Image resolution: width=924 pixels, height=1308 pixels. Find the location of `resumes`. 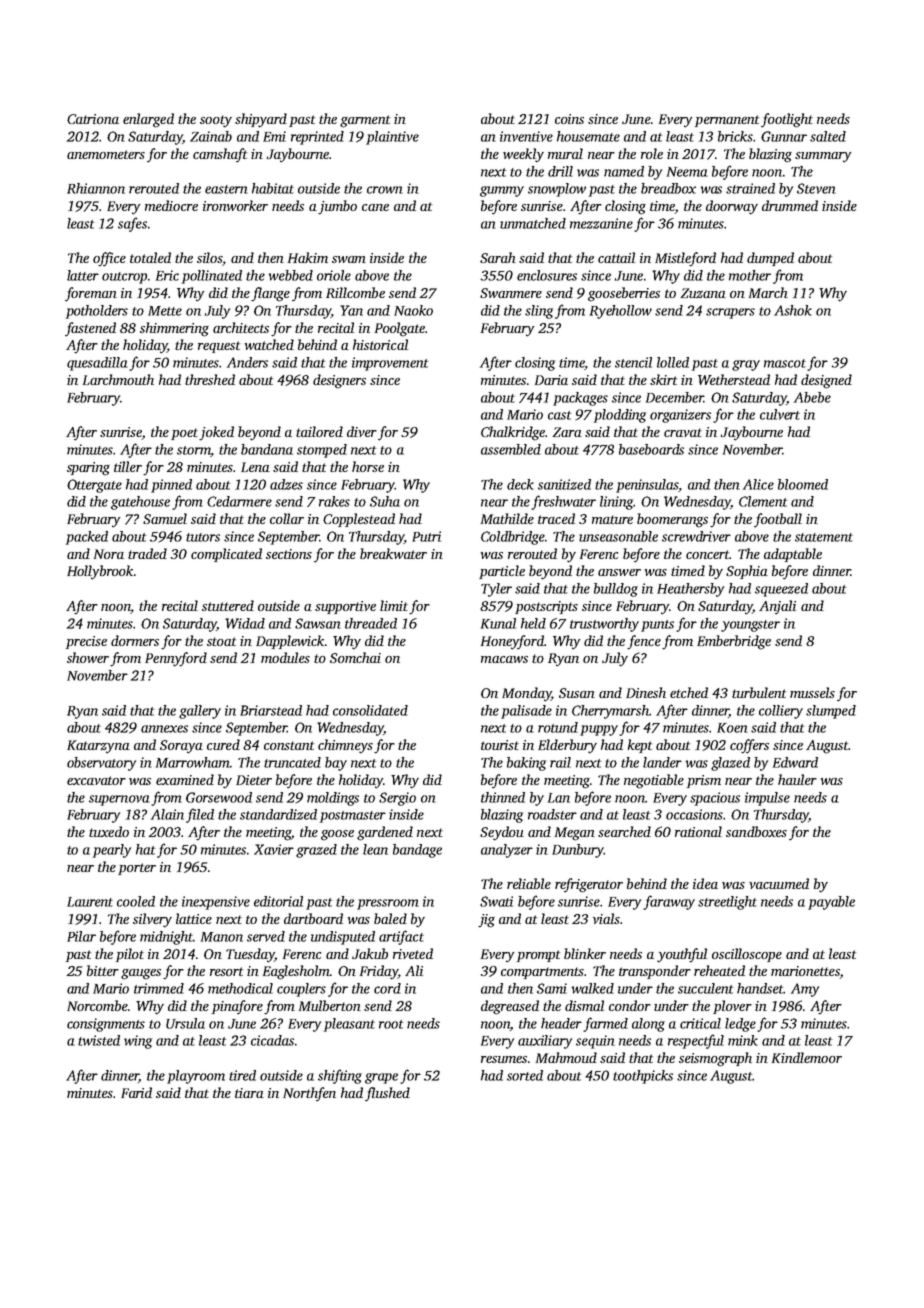

resumes is located at coordinates (504, 1059).
